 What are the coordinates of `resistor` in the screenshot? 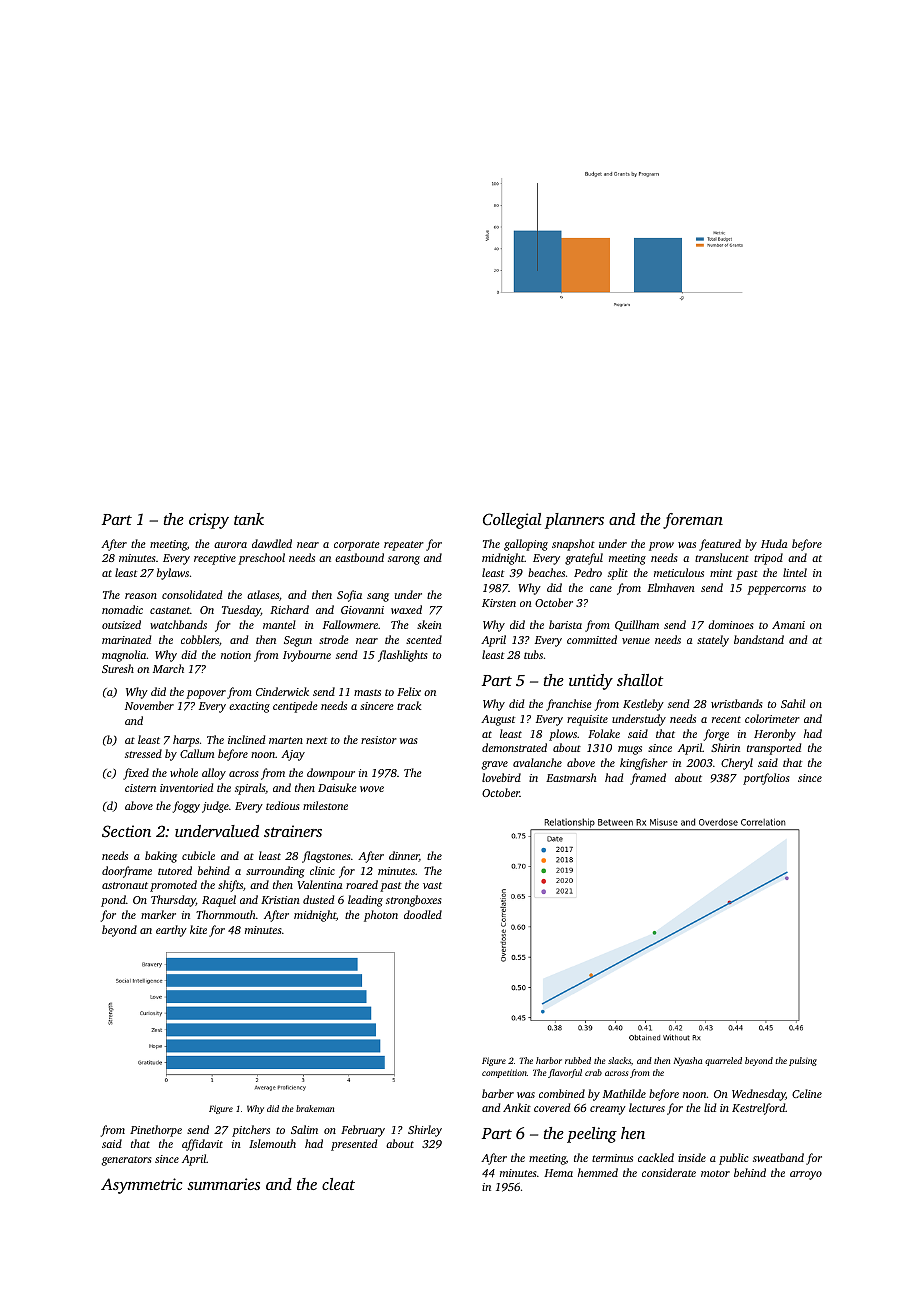 It's located at (379, 740).
